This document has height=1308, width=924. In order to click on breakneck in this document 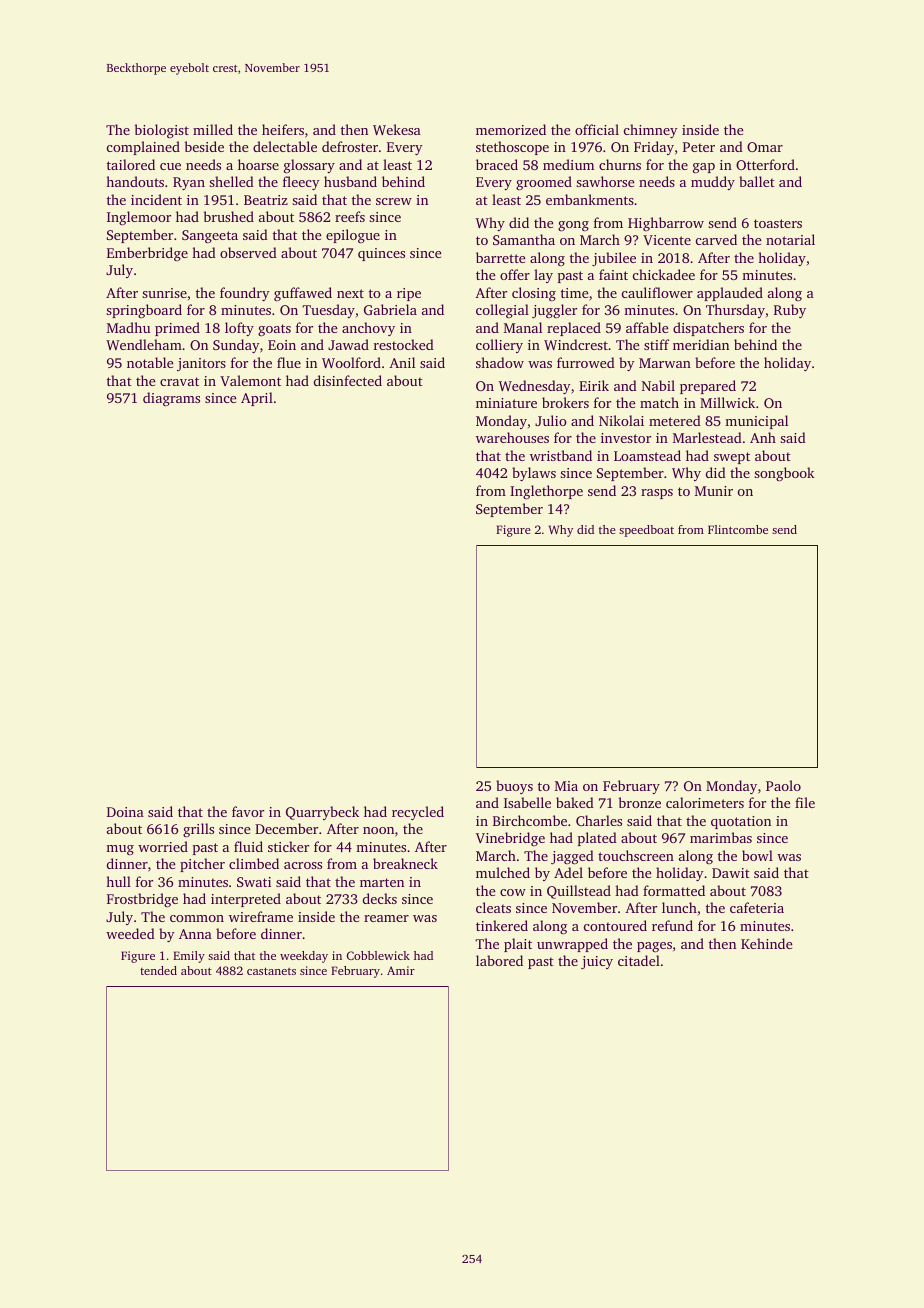, I will do `click(405, 863)`.
